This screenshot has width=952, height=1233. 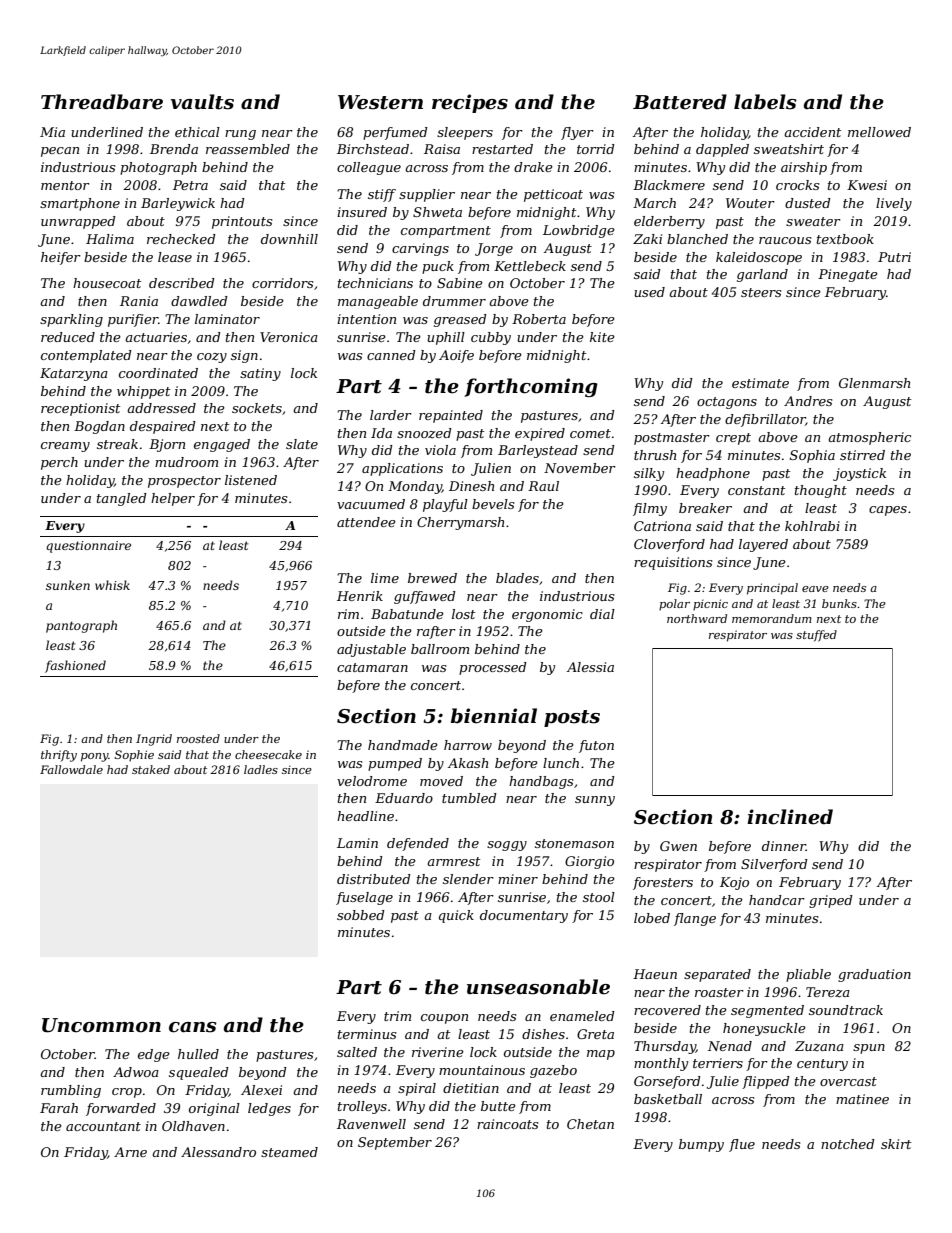 I want to click on Alessia, so click(x=590, y=667).
